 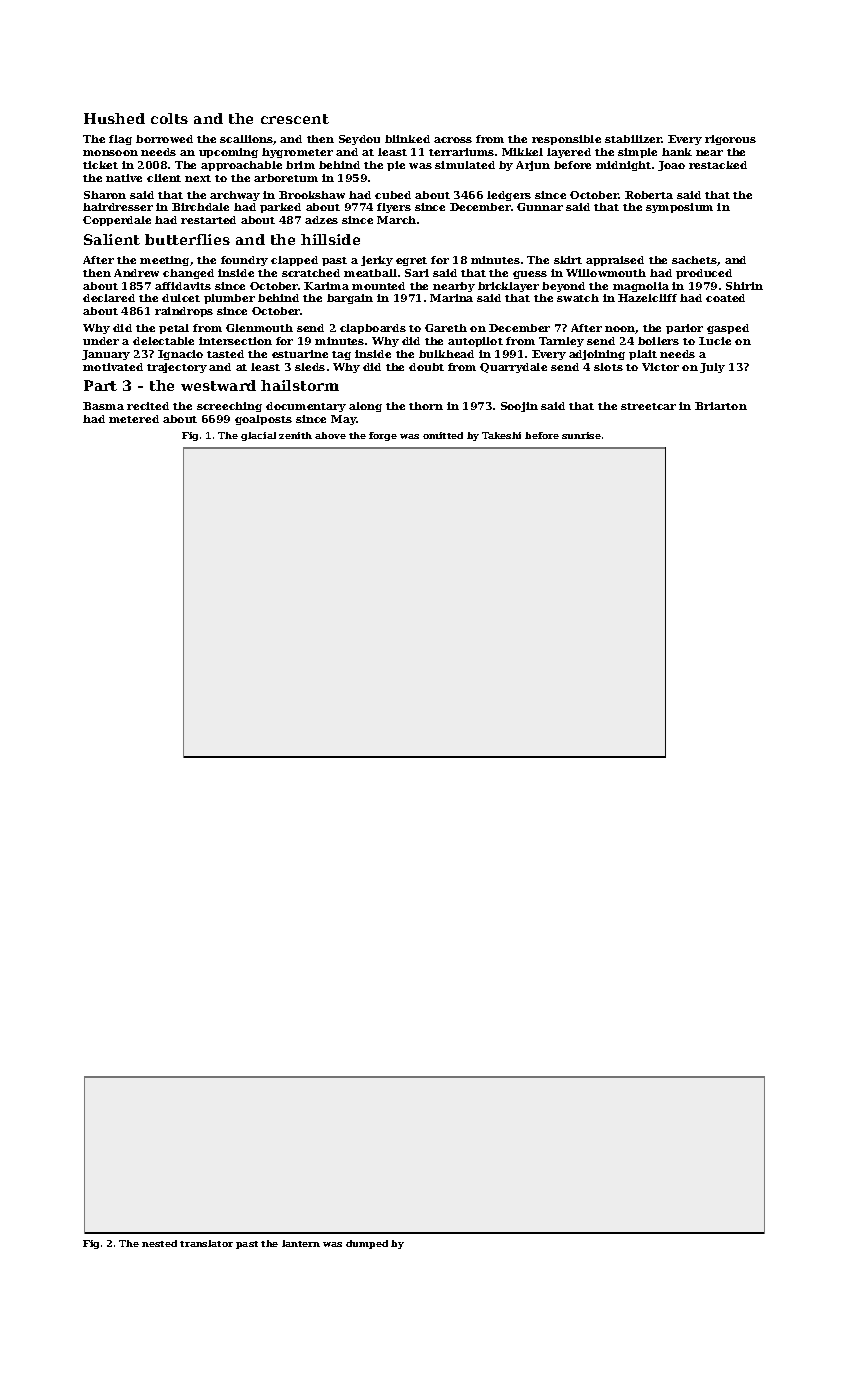 I want to click on lantern, so click(x=301, y=1243).
